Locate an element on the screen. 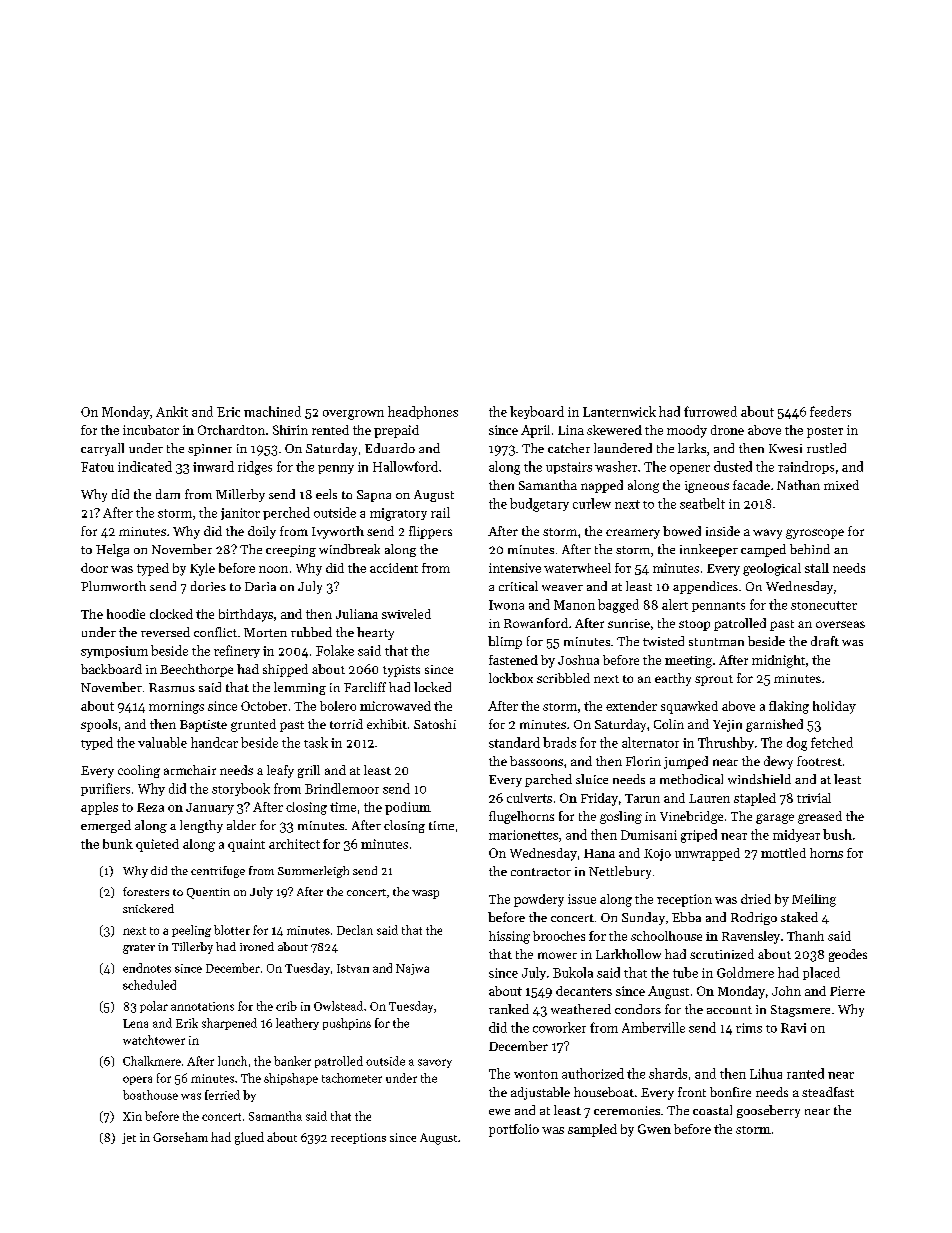 This screenshot has height=1233, width=952. Farcliff is located at coordinates (365, 687).
